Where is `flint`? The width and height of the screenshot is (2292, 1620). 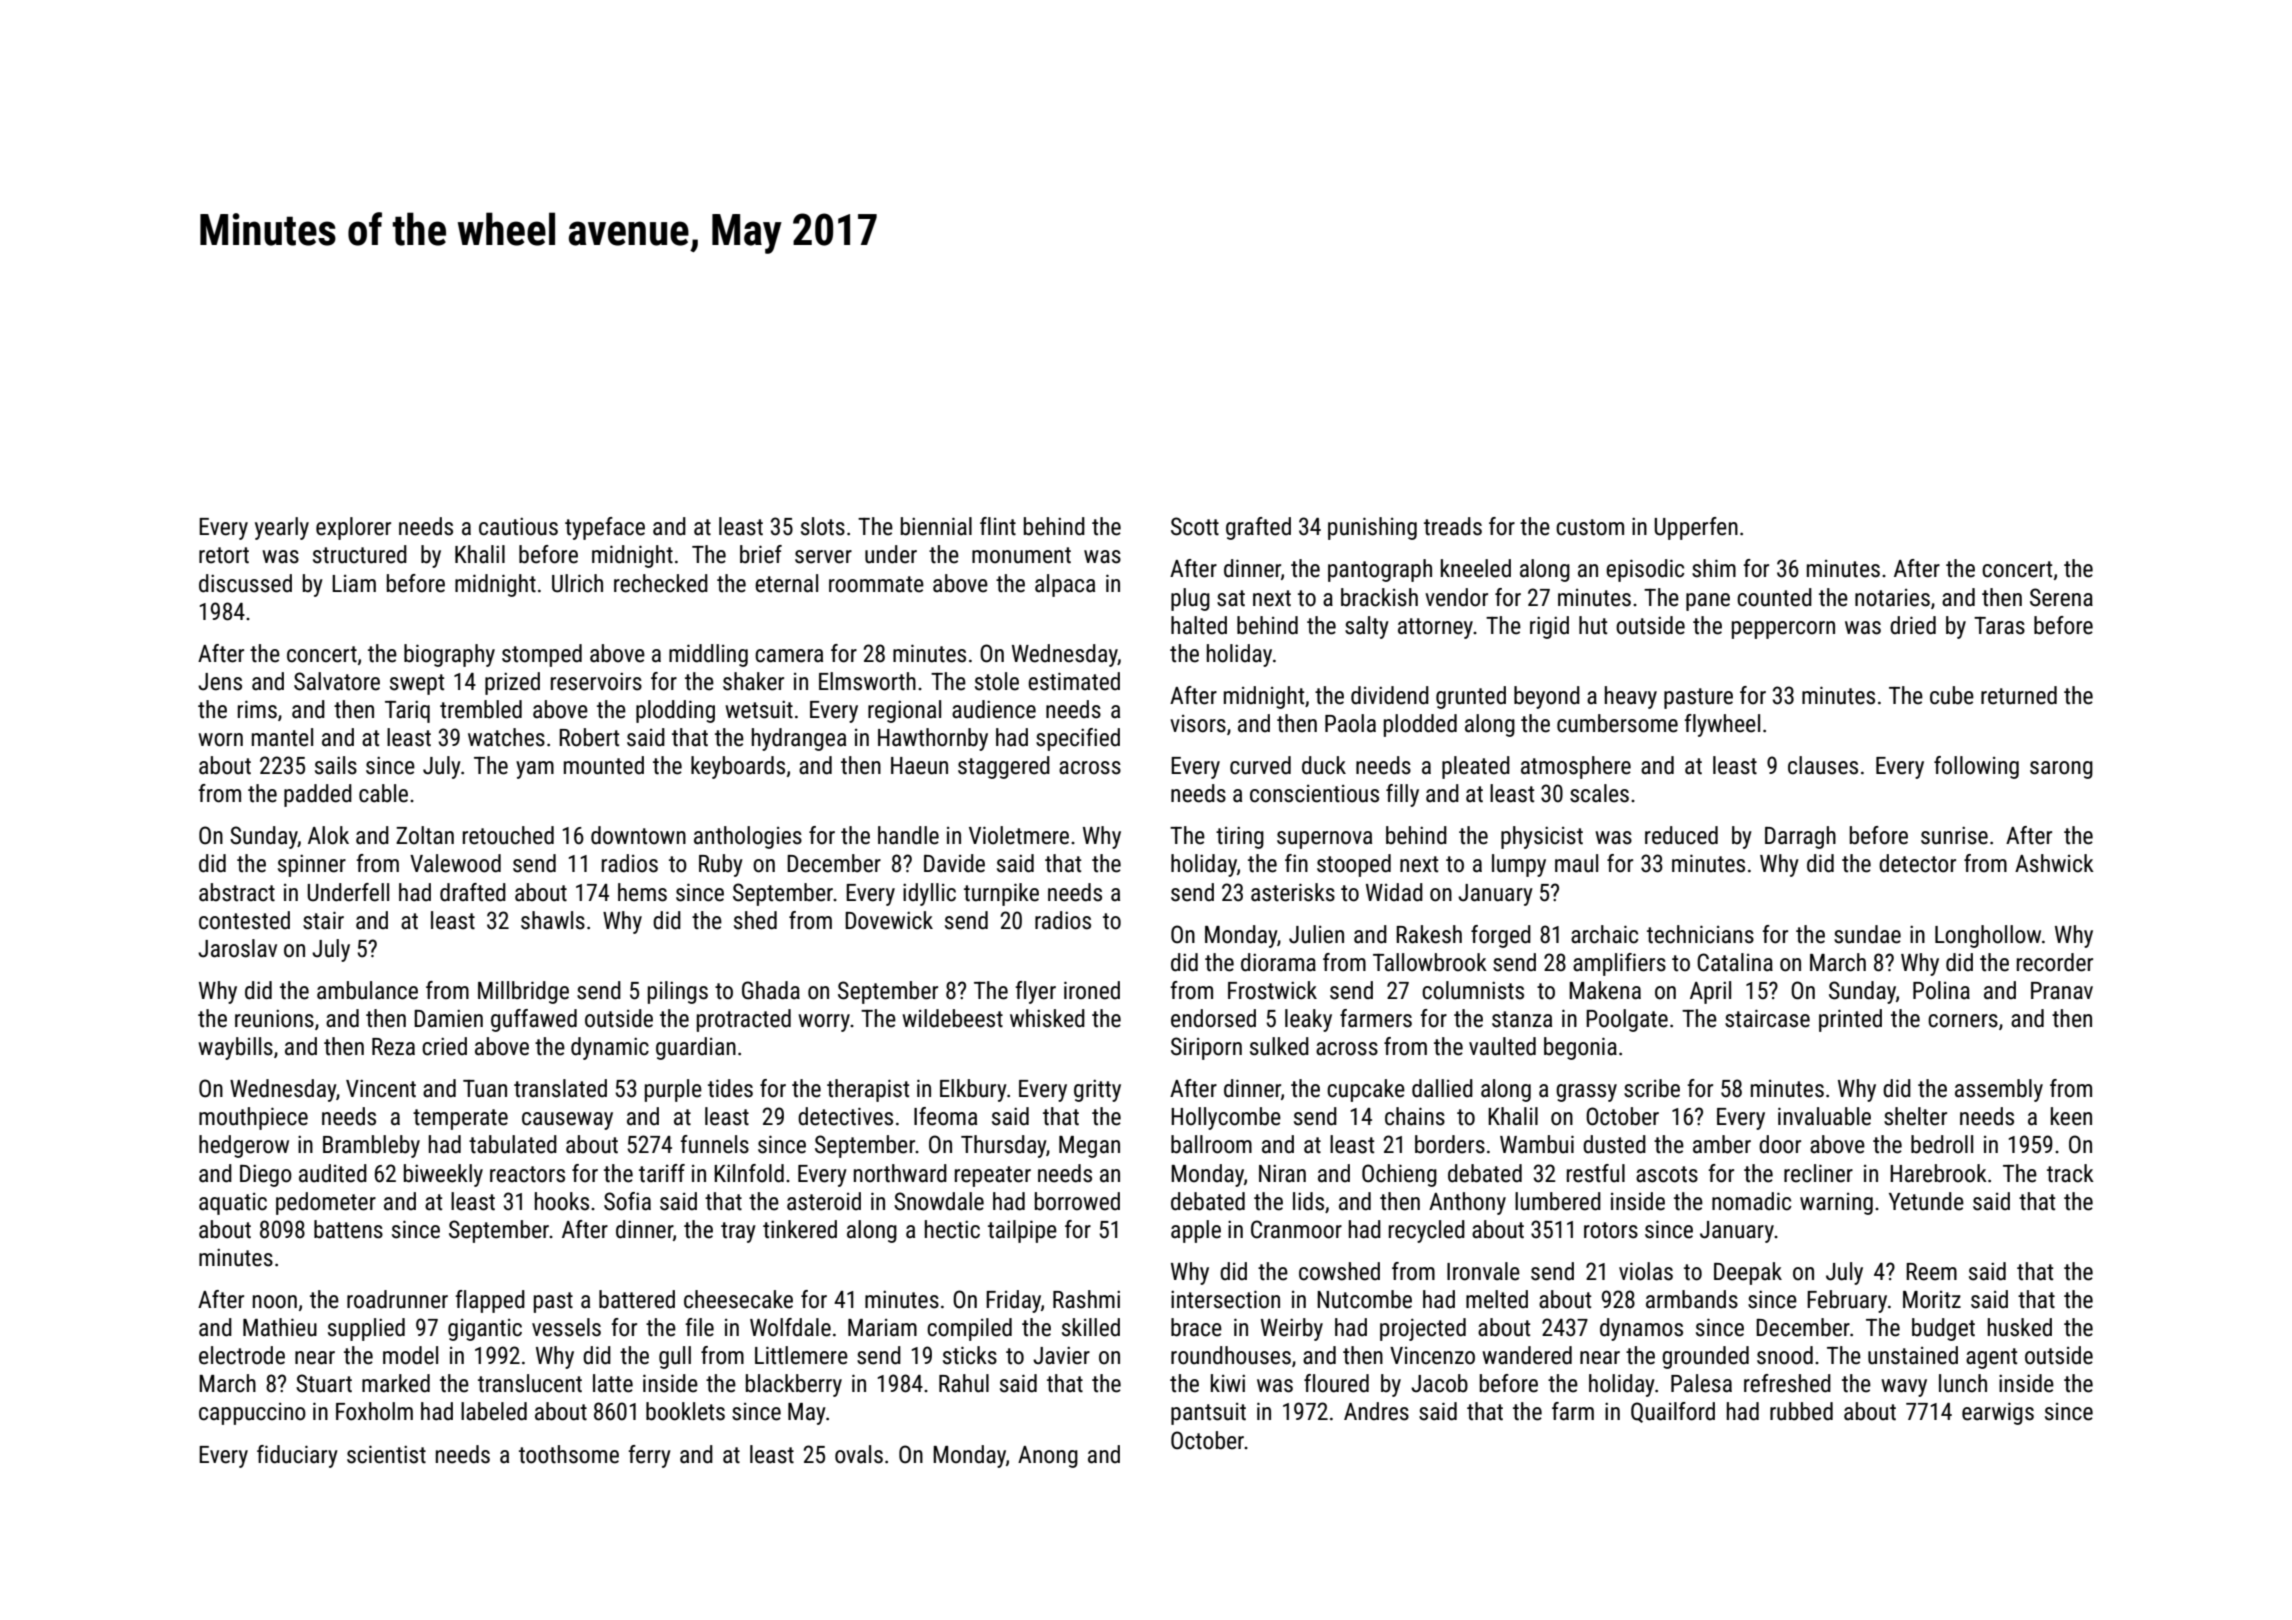
flint is located at coordinates (998, 526).
